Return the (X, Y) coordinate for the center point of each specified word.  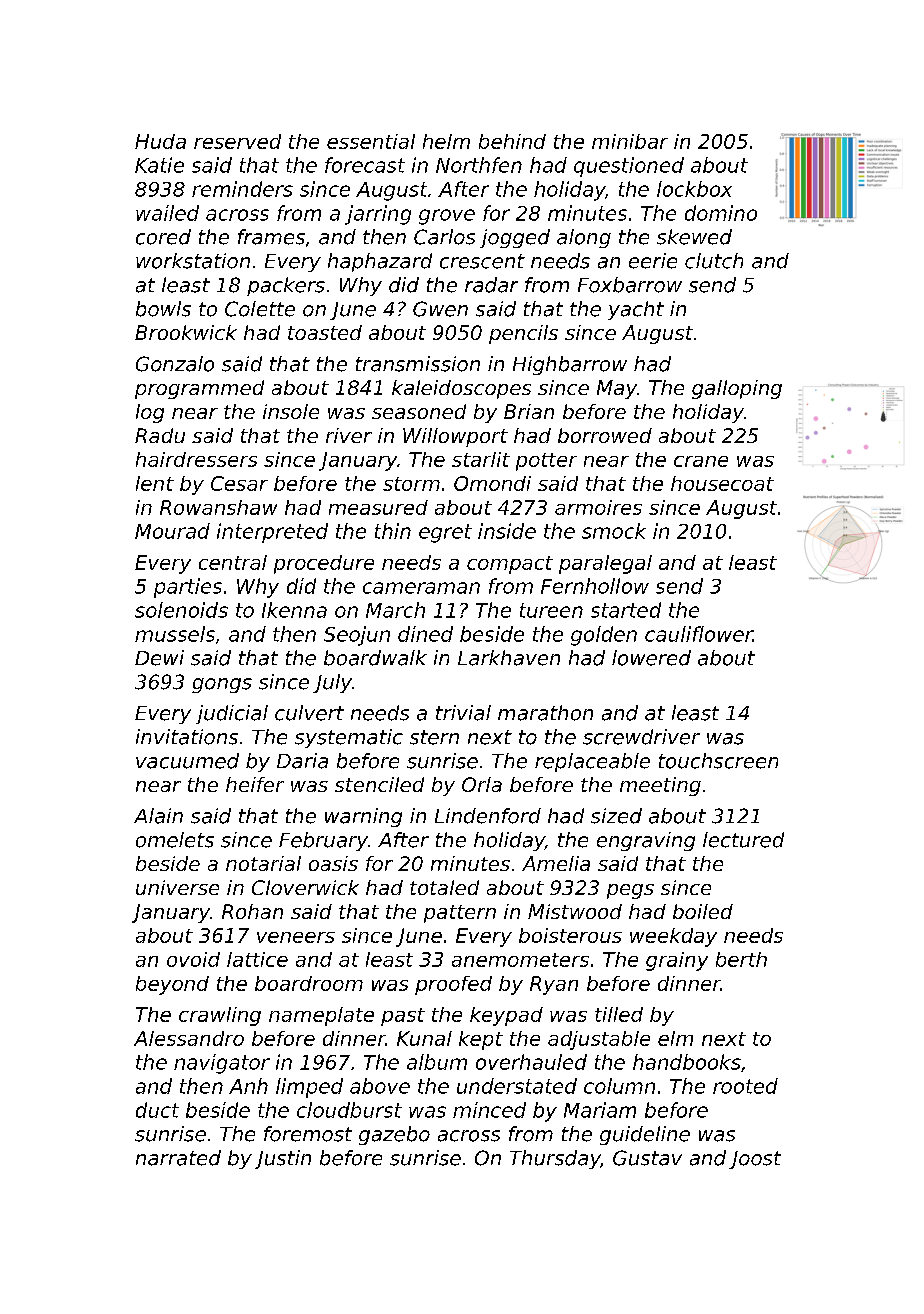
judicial (232, 714)
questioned (629, 167)
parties (188, 588)
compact (510, 565)
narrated (178, 1158)
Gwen (440, 309)
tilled (619, 1014)
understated (517, 1086)
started (626, 610)
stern (434, 737)
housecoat (722, 483)
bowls (163, 309)
